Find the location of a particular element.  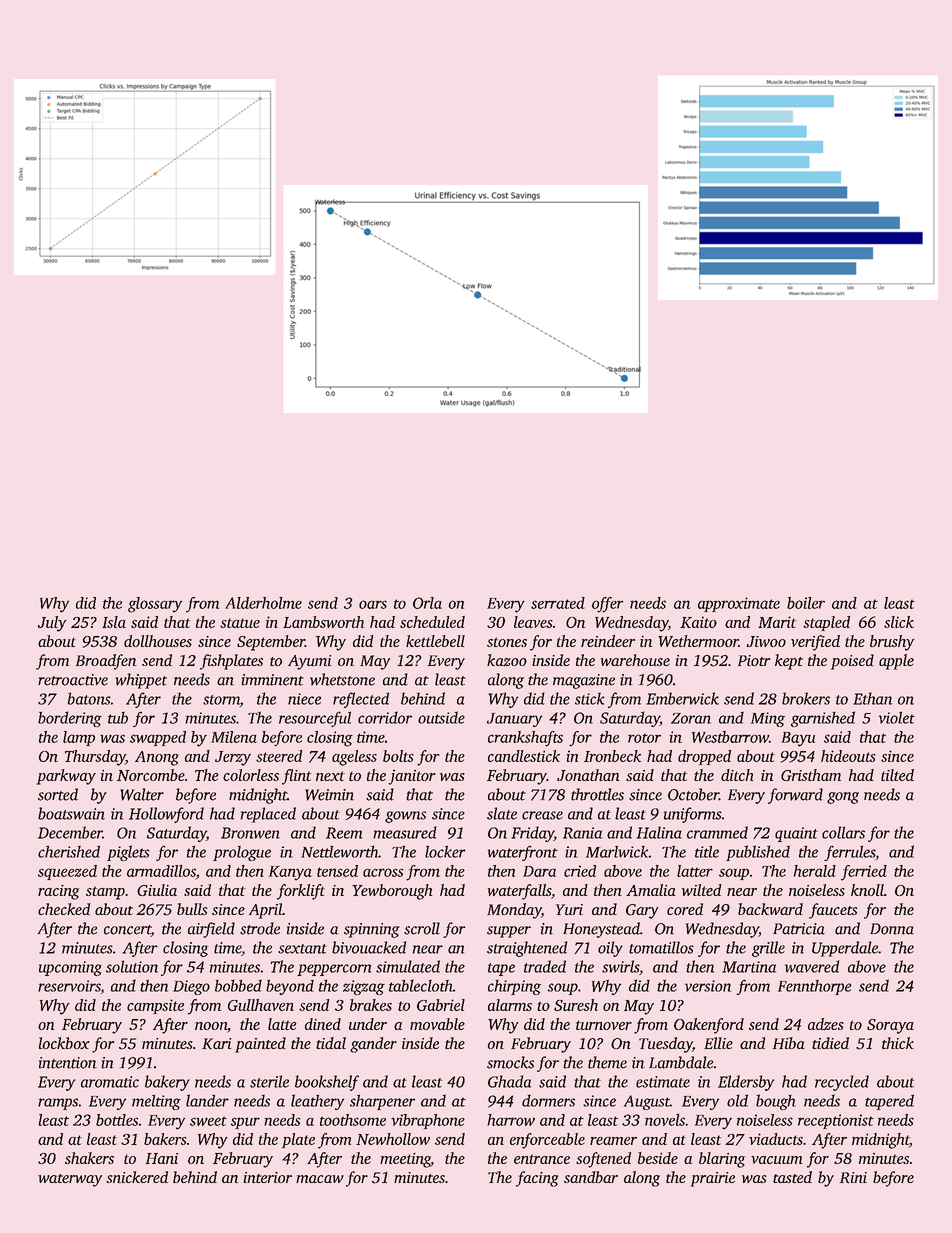

cored is located at coordinates (685, 909).
